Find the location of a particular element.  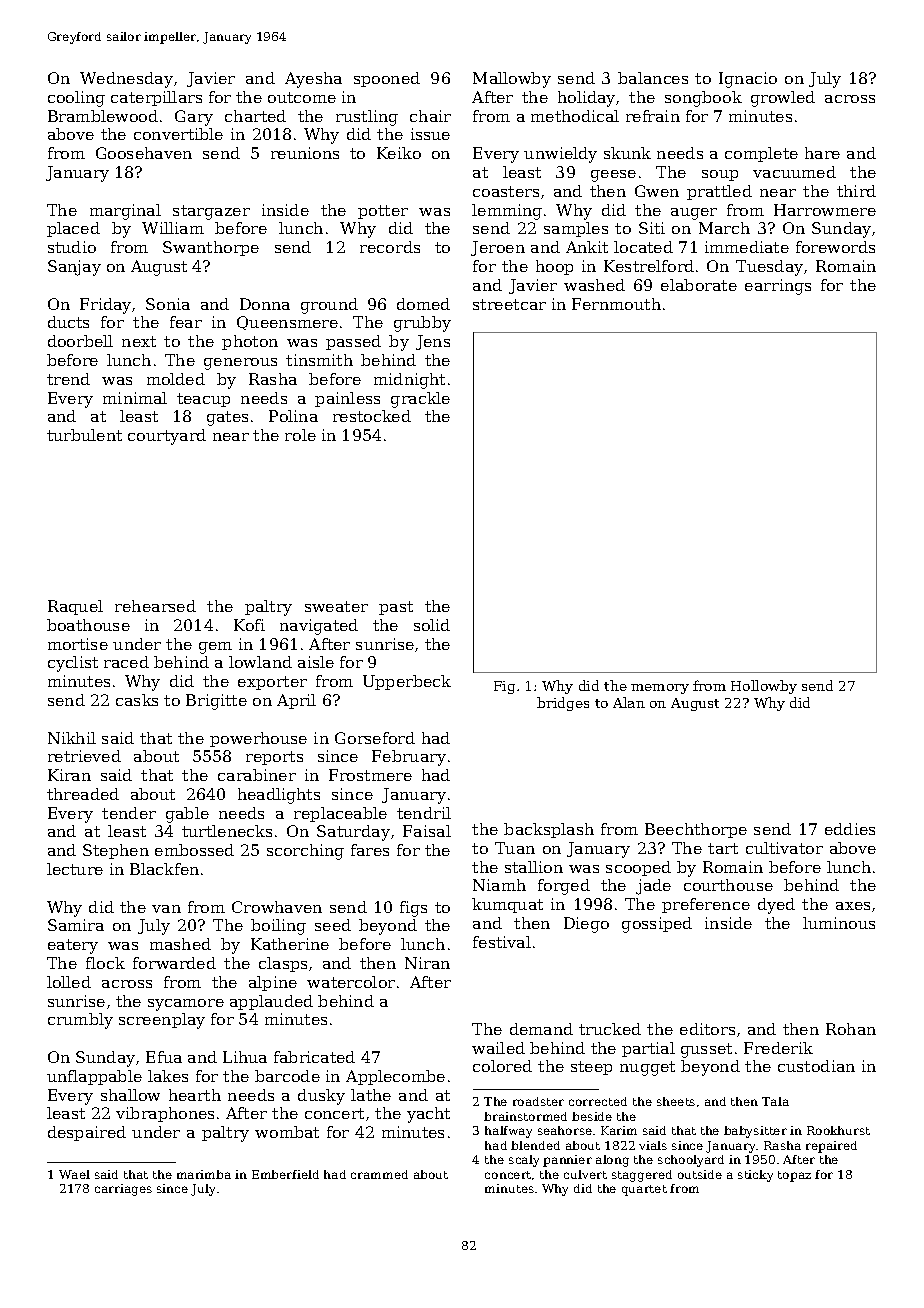

Frederik is located at coordinates (778, 1048).
